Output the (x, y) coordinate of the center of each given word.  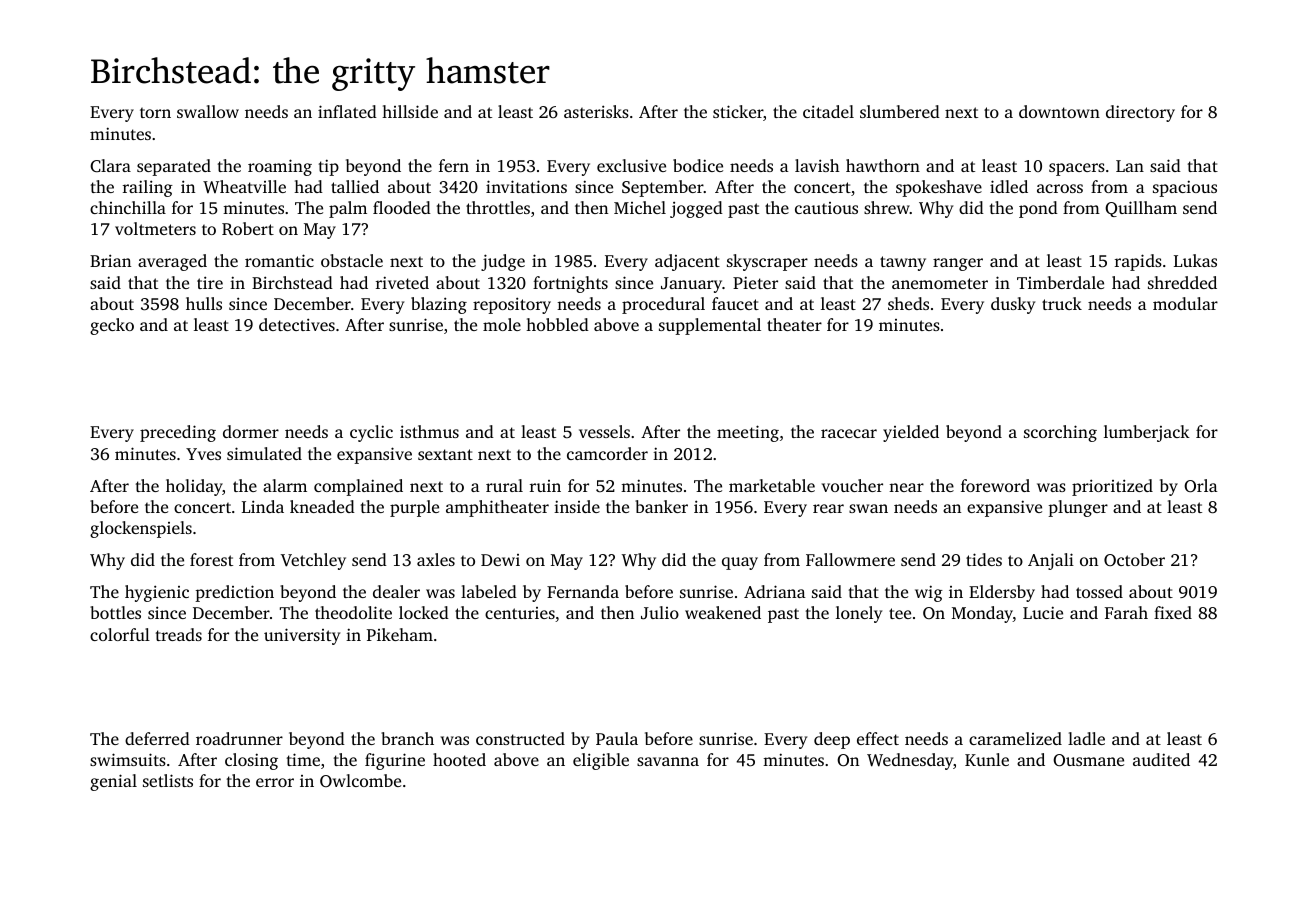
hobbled (557, 324)
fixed (1173, 612)
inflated (347, 111)
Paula (617, 738)
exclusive (631, 165)
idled (1009, 186)
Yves (203, 454)
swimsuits (128, 759)
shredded (1182, 282)
